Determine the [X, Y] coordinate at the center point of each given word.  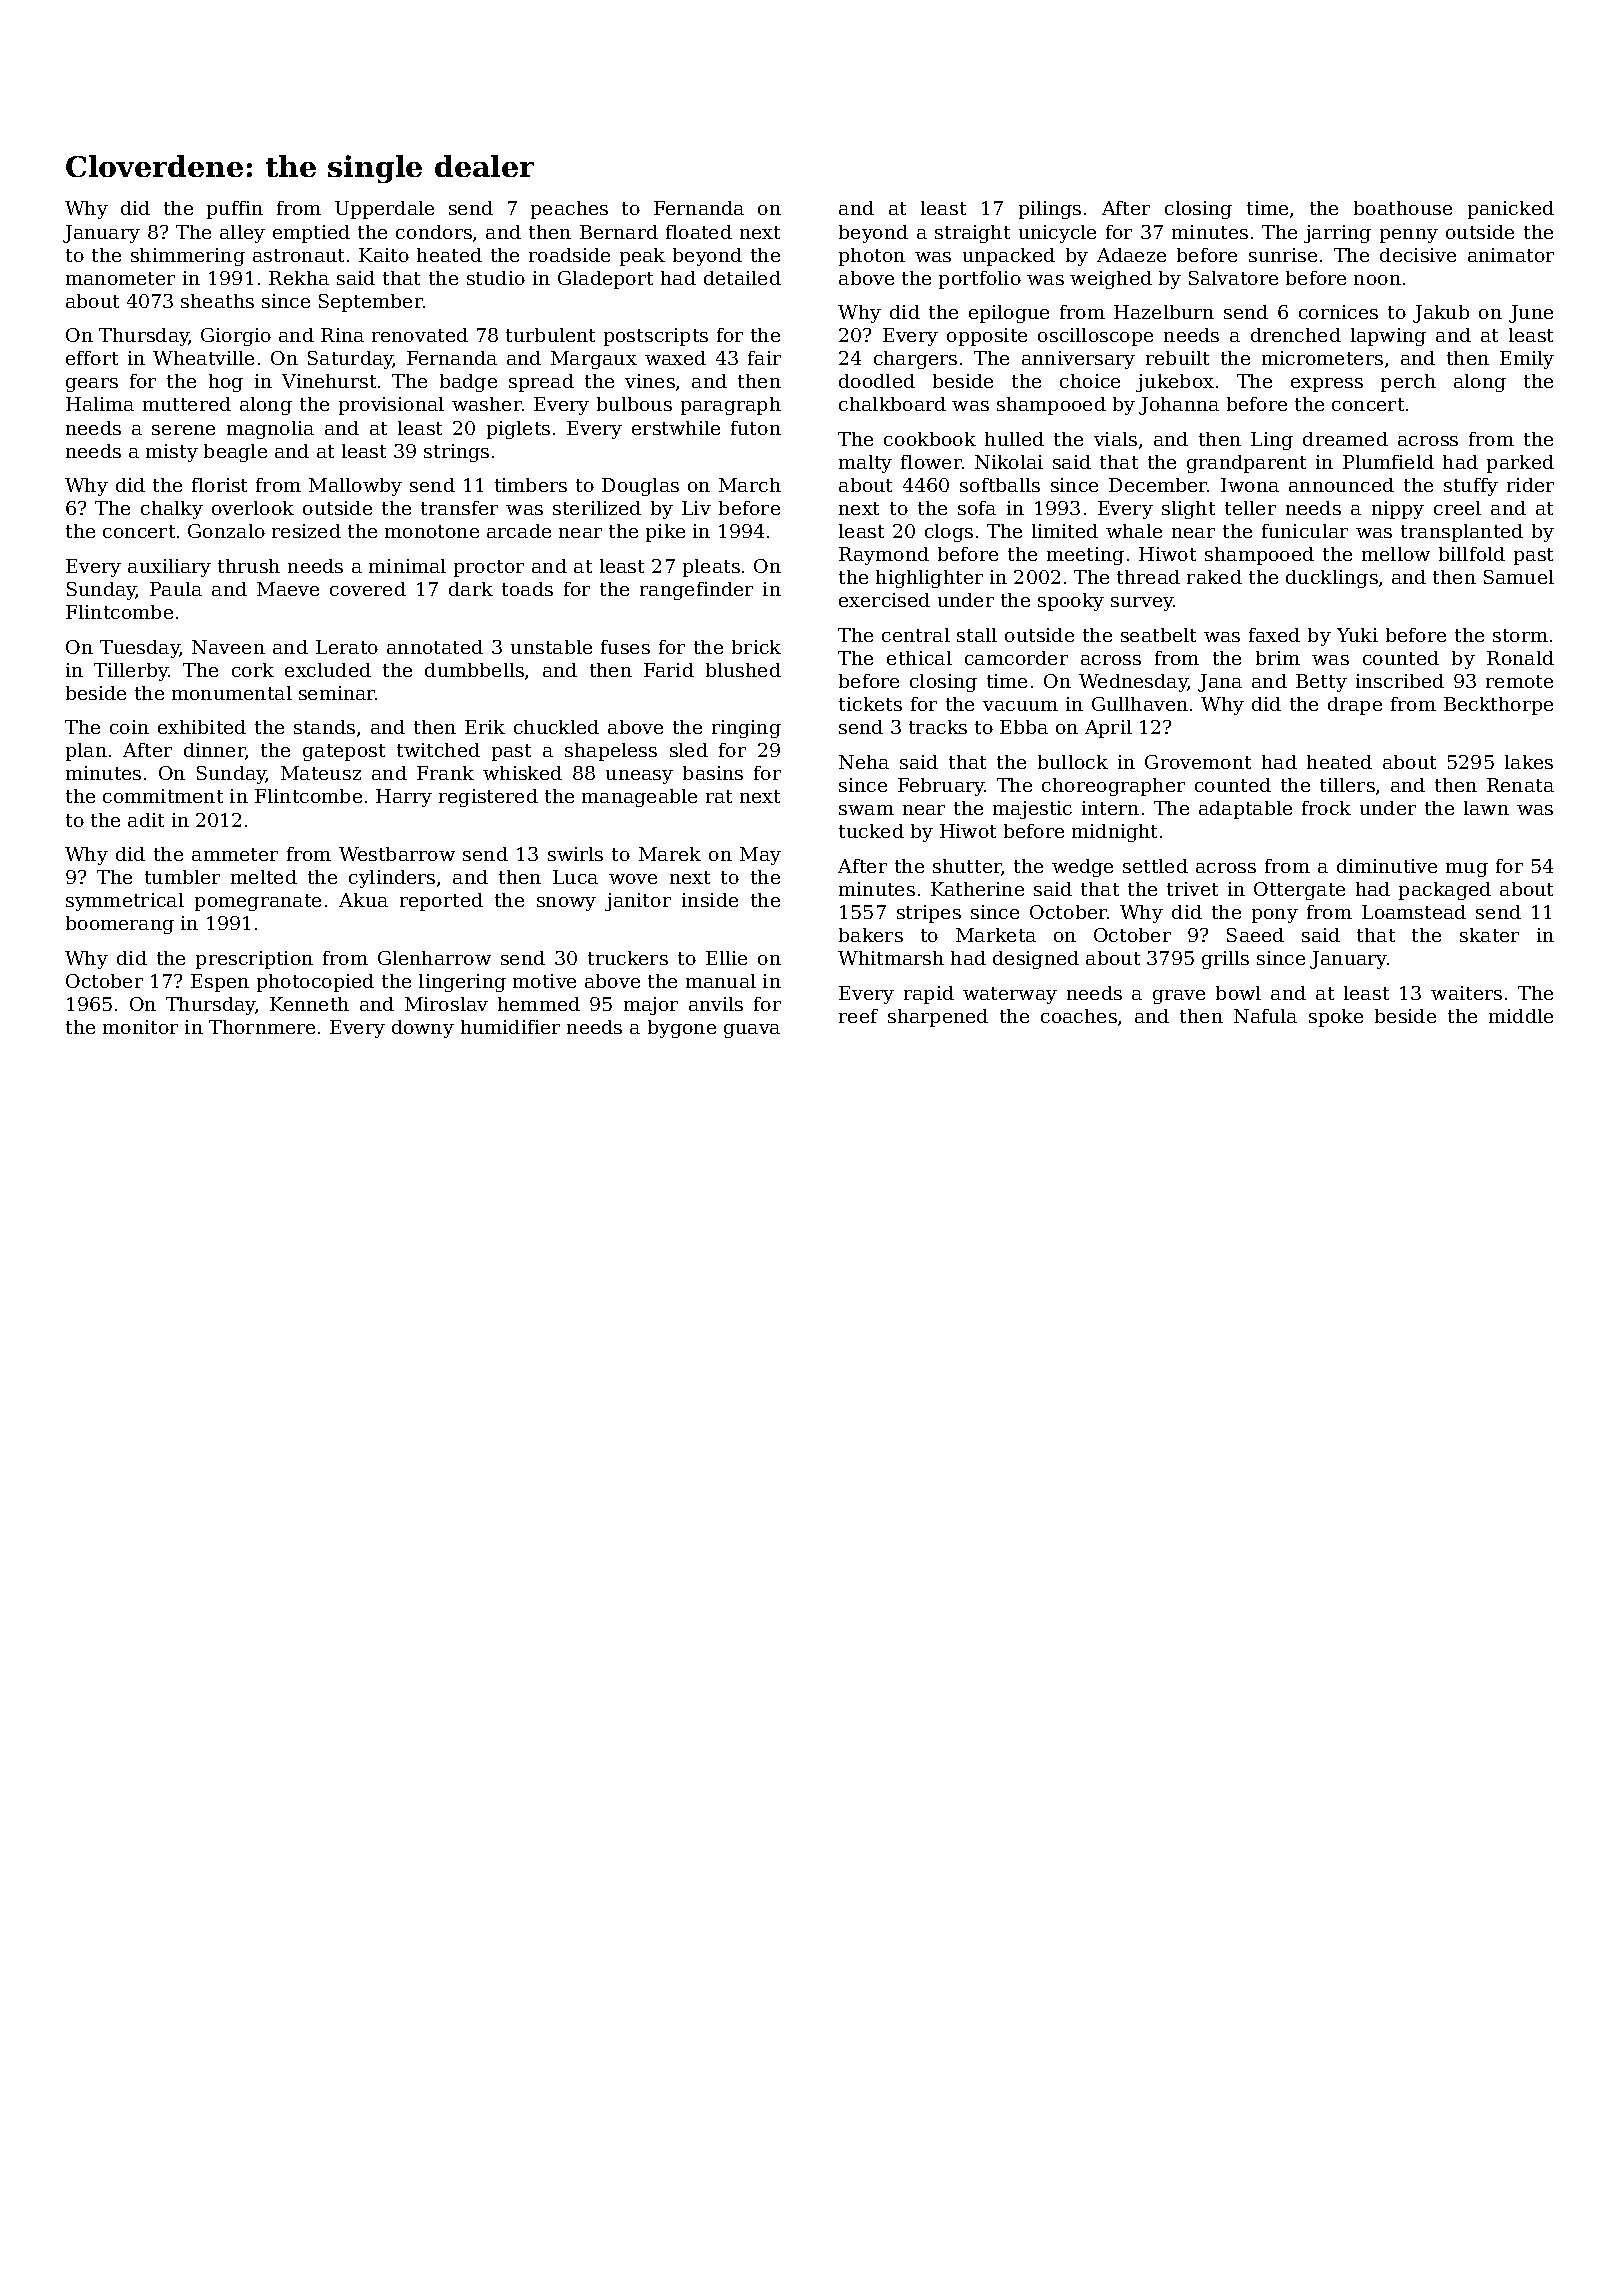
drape [1355, 706]
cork [253, 670]
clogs [949, 533]
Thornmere [262, 1027]
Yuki [1357, 635]
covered [368, 589]
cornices [1338, 312]
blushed [743, 670]
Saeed [1255, 935]
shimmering [188, 257]
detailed [742, 278]
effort [92, 358]
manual [721, 981]
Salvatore [1233, 278]
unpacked [1009, 257]
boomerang [120, 925]
